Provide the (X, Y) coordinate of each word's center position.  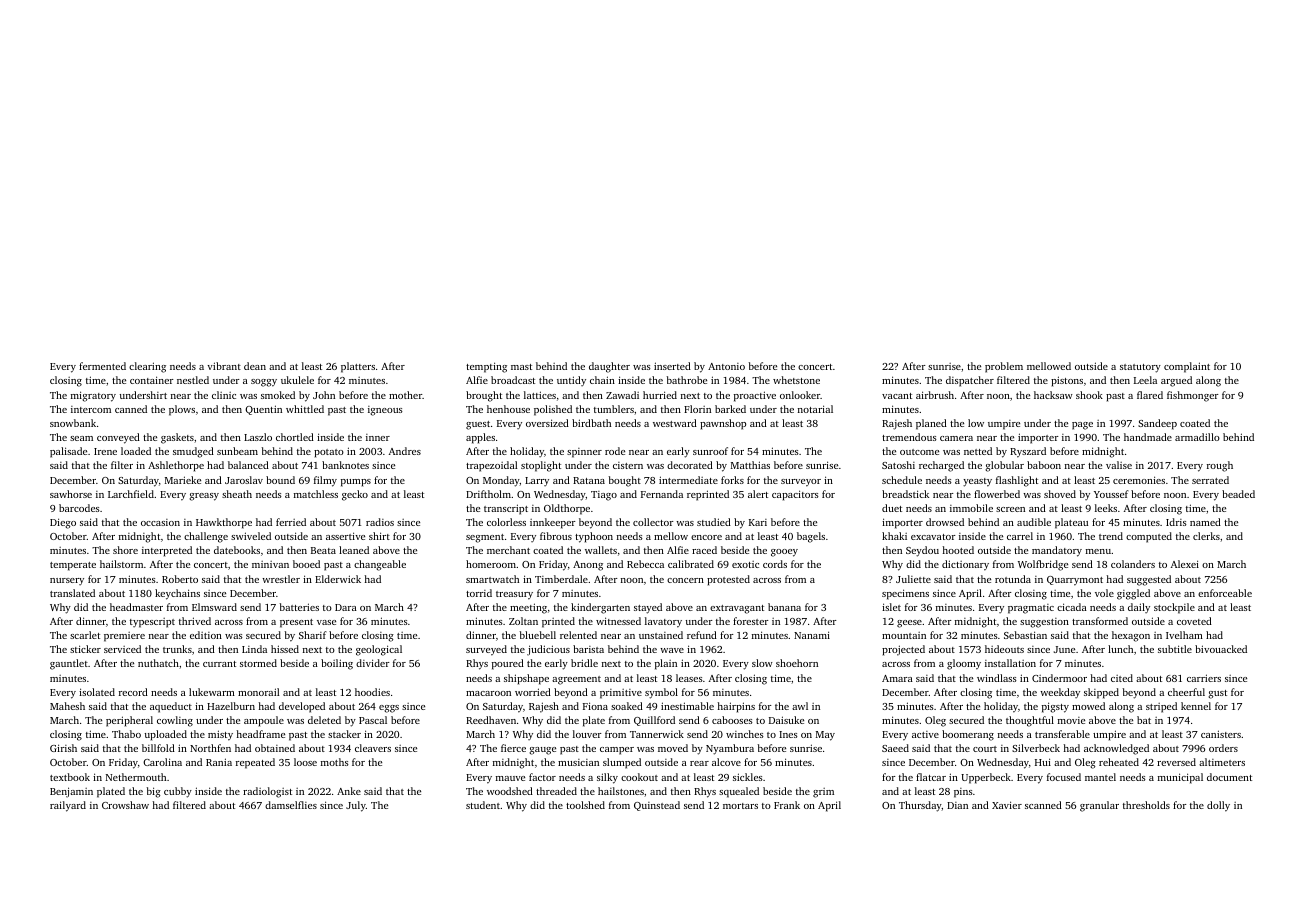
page (1082, 426)
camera (956, 438)
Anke (349, 791)
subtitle (1175, 649)
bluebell (538, 635)
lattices (540, 395)
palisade (68, 452)
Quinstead (657, 806)
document (1229, 777)
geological (379, 650)
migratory (93, 396)
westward (675, 423)
